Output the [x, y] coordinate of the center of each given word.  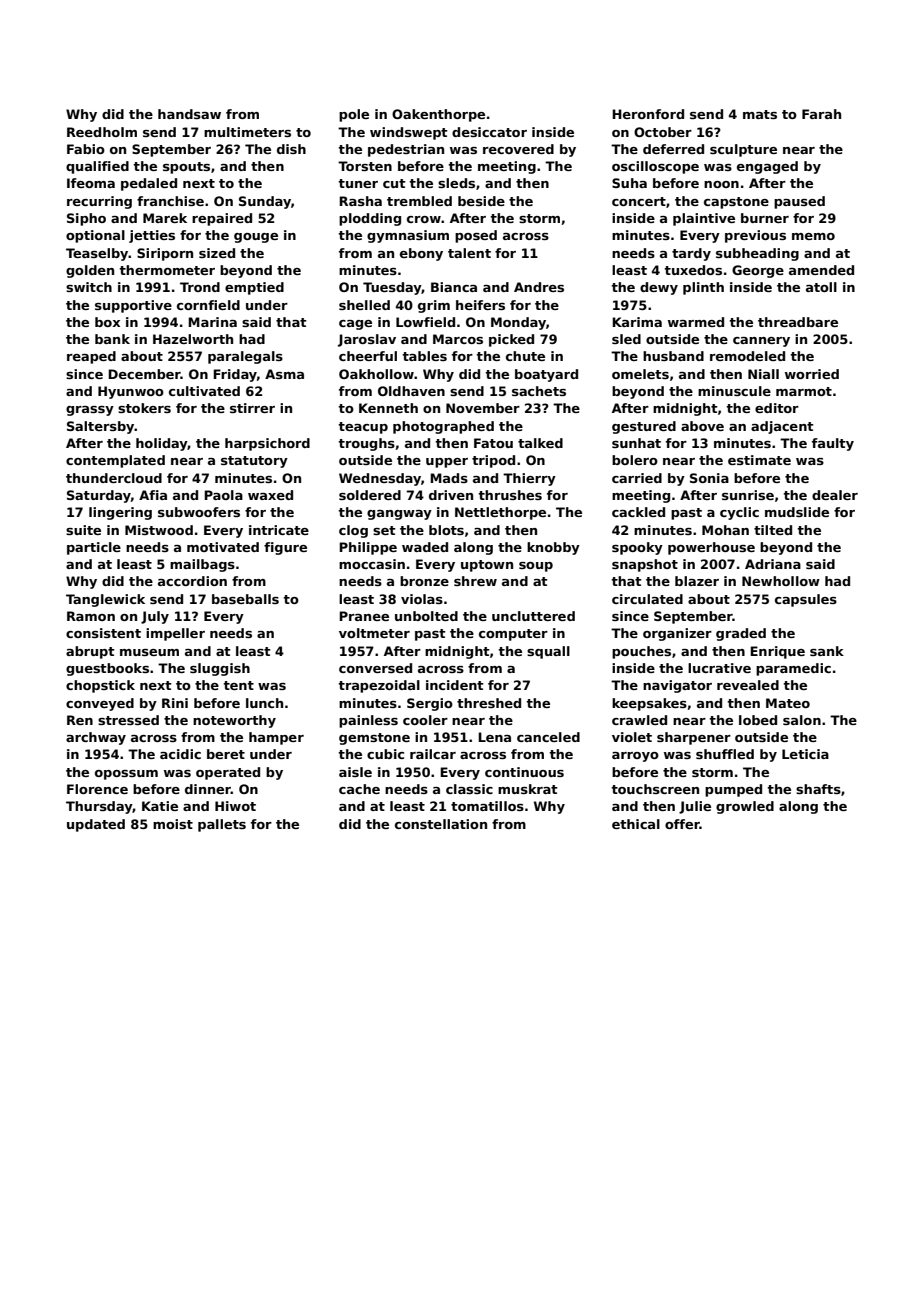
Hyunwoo [131, 392]
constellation [441, 824]
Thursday [99, 807]
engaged [767, 167]
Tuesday [392, 288]
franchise [170, 201]
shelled [364, 305]
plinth [703, 288]
